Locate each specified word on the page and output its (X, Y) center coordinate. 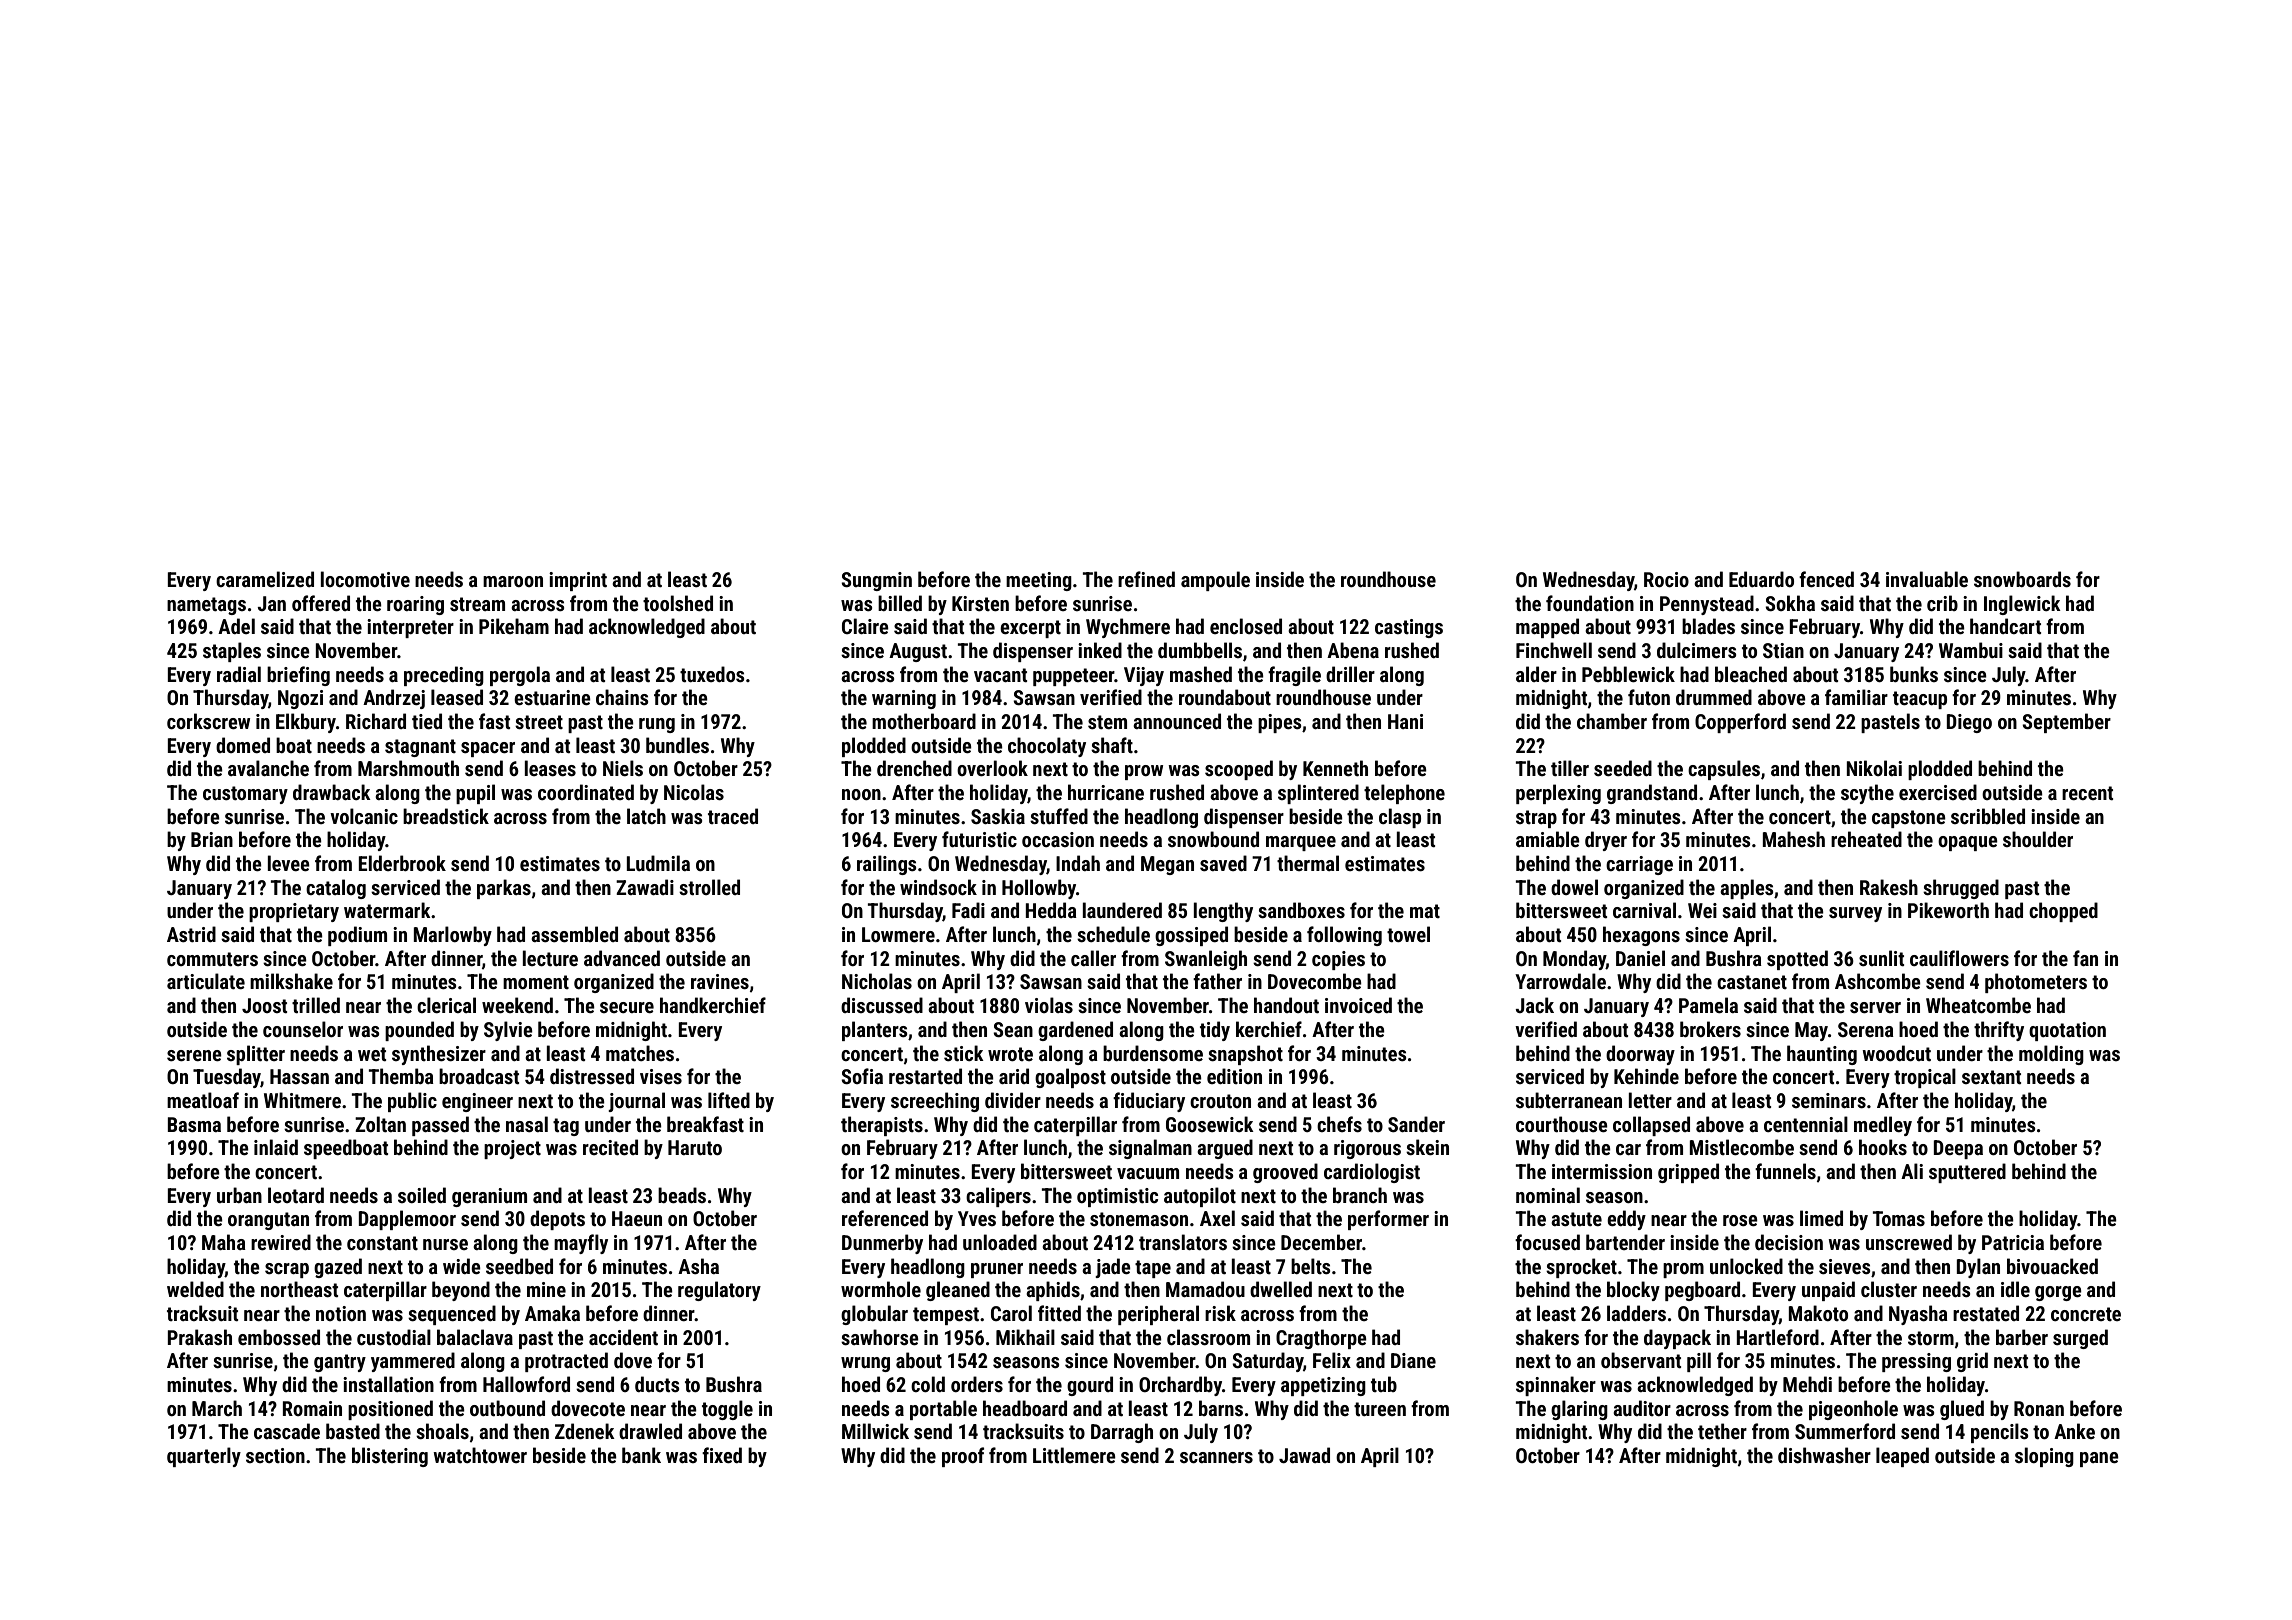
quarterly (204, 1457)
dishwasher (1824, 1455)
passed (440, 1126)
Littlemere (1074, 1455)
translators (1183, 1242)
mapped (1547, 628)
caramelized (265, 579)
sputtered (1967, 1173)
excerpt (1030, 629)
